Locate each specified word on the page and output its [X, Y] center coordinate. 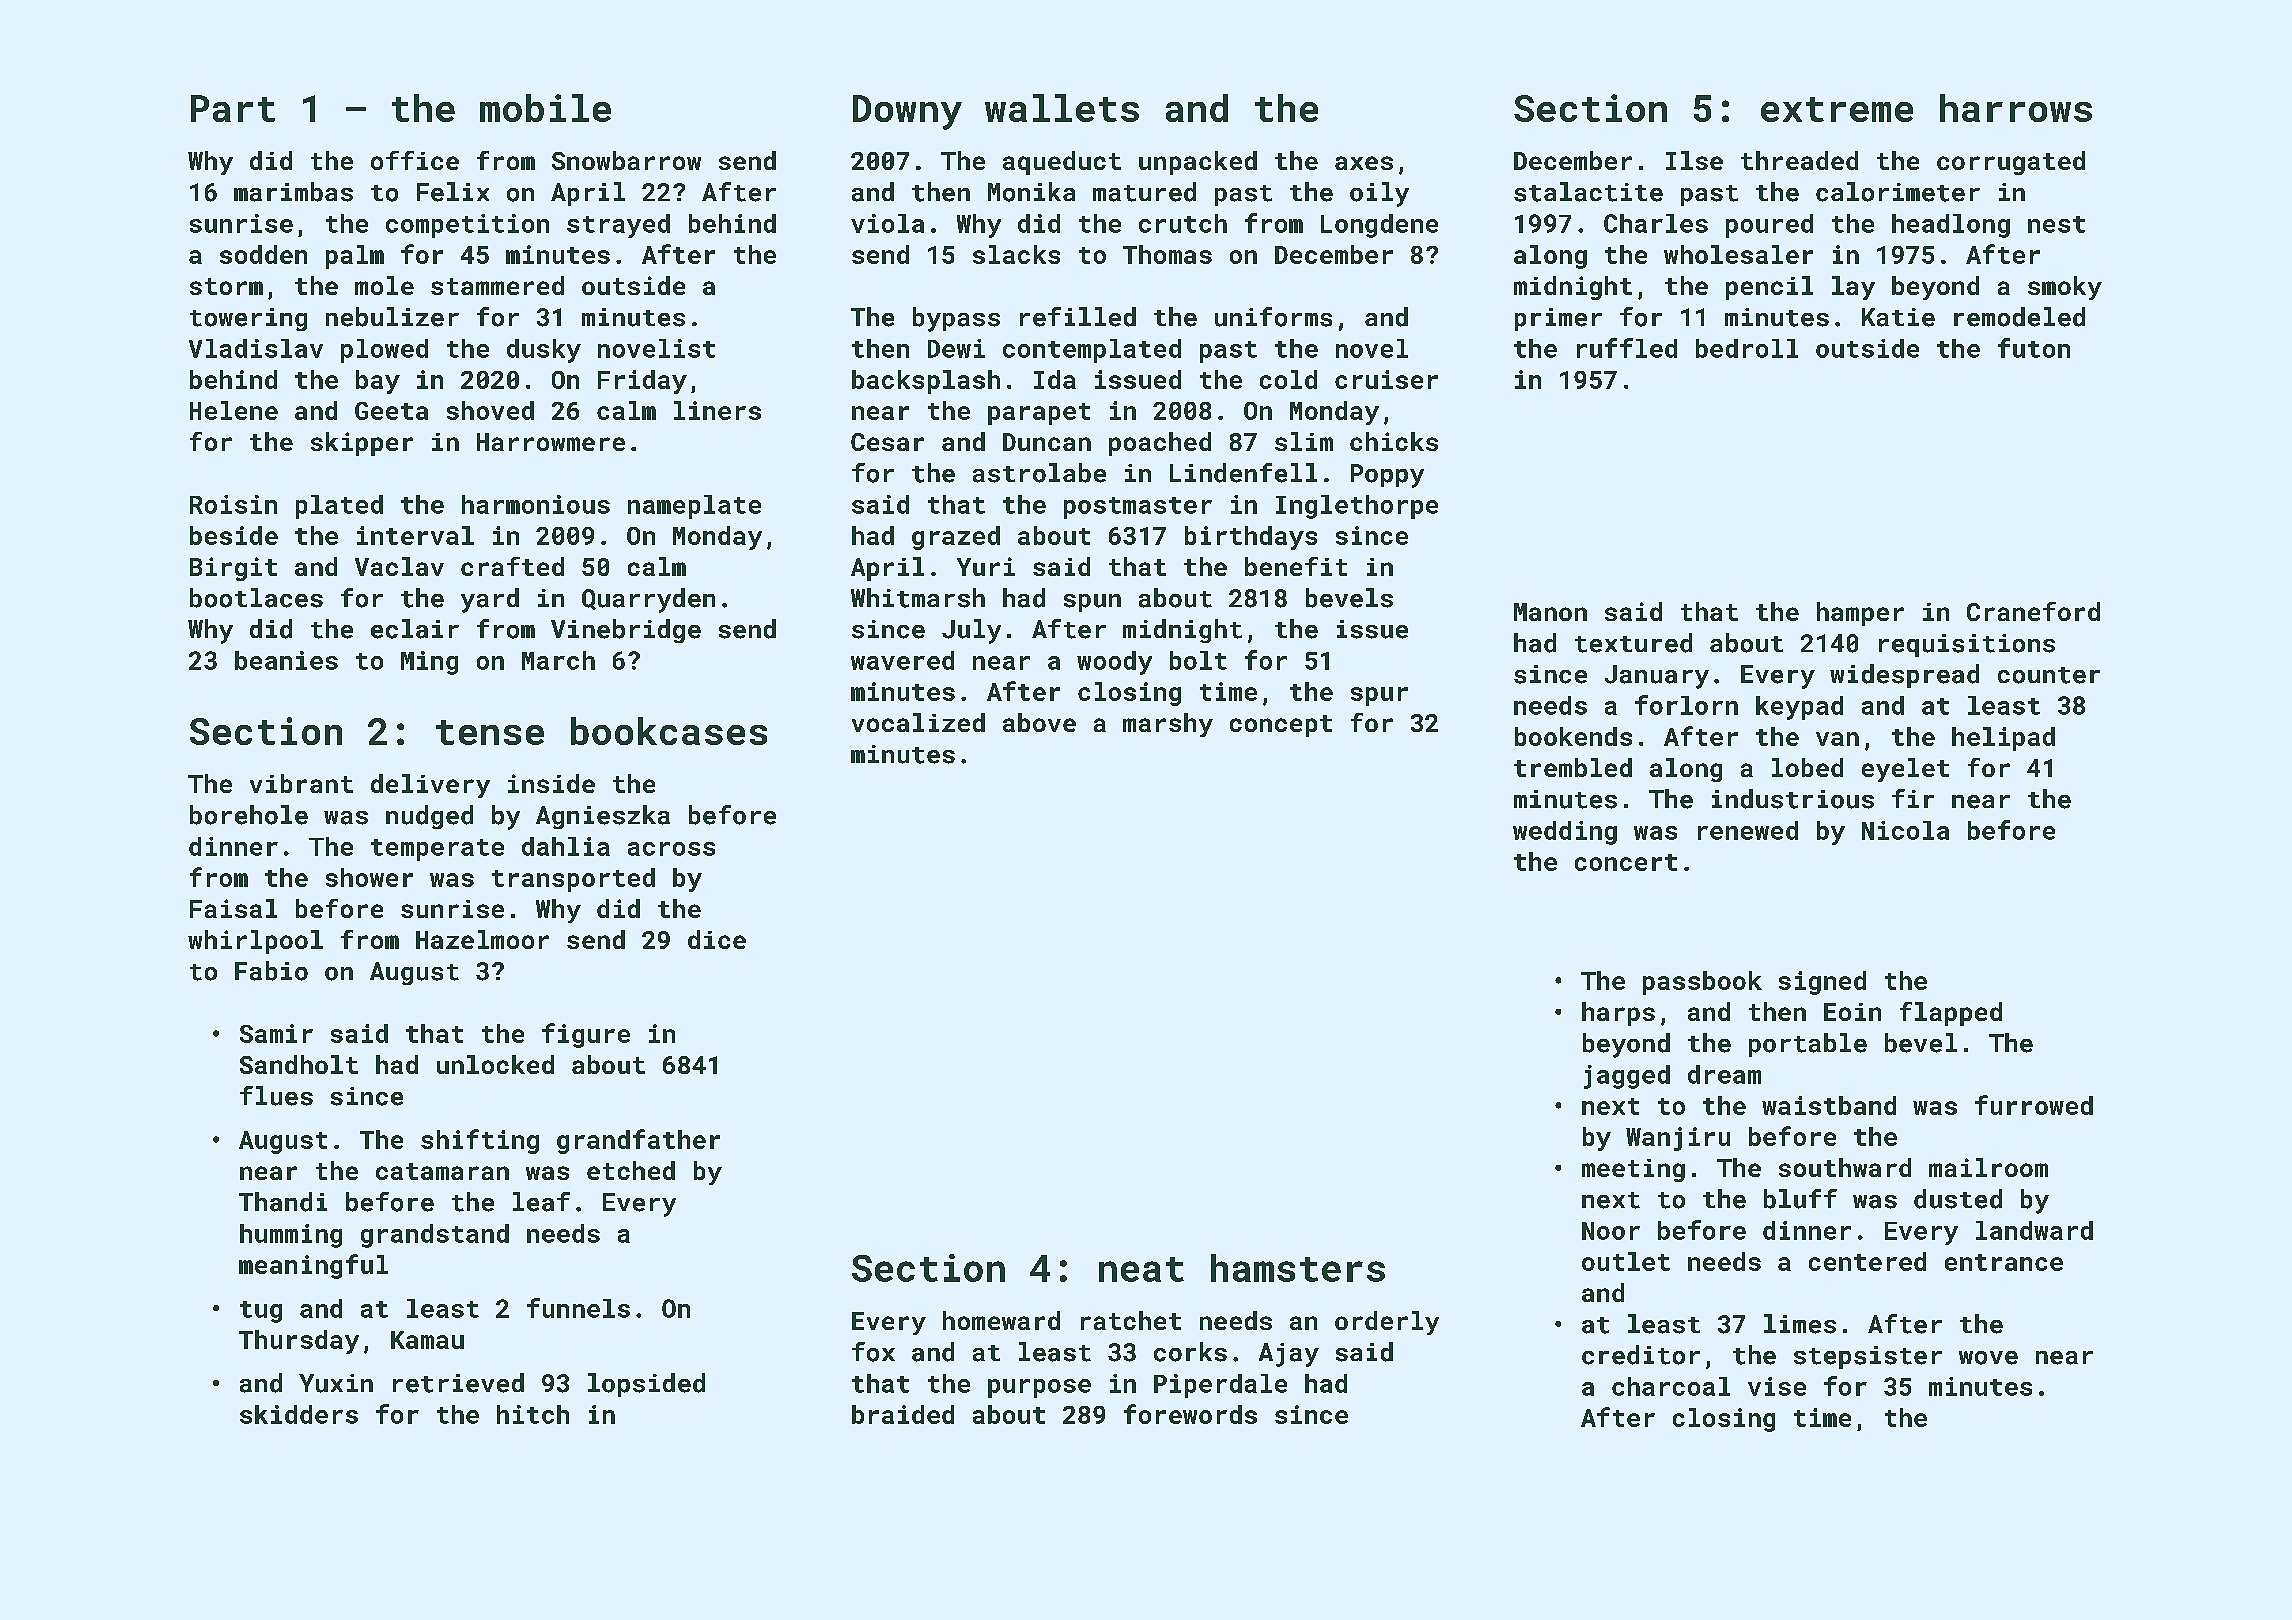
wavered [902, 660]
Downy [907, 112]
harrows [2016, 108]
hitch [533, 1414]
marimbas [293, 192]
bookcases [669, 731]
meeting [1633, 1170]
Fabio [271, 971]
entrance [2004, 1262]
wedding [1565, 833]
